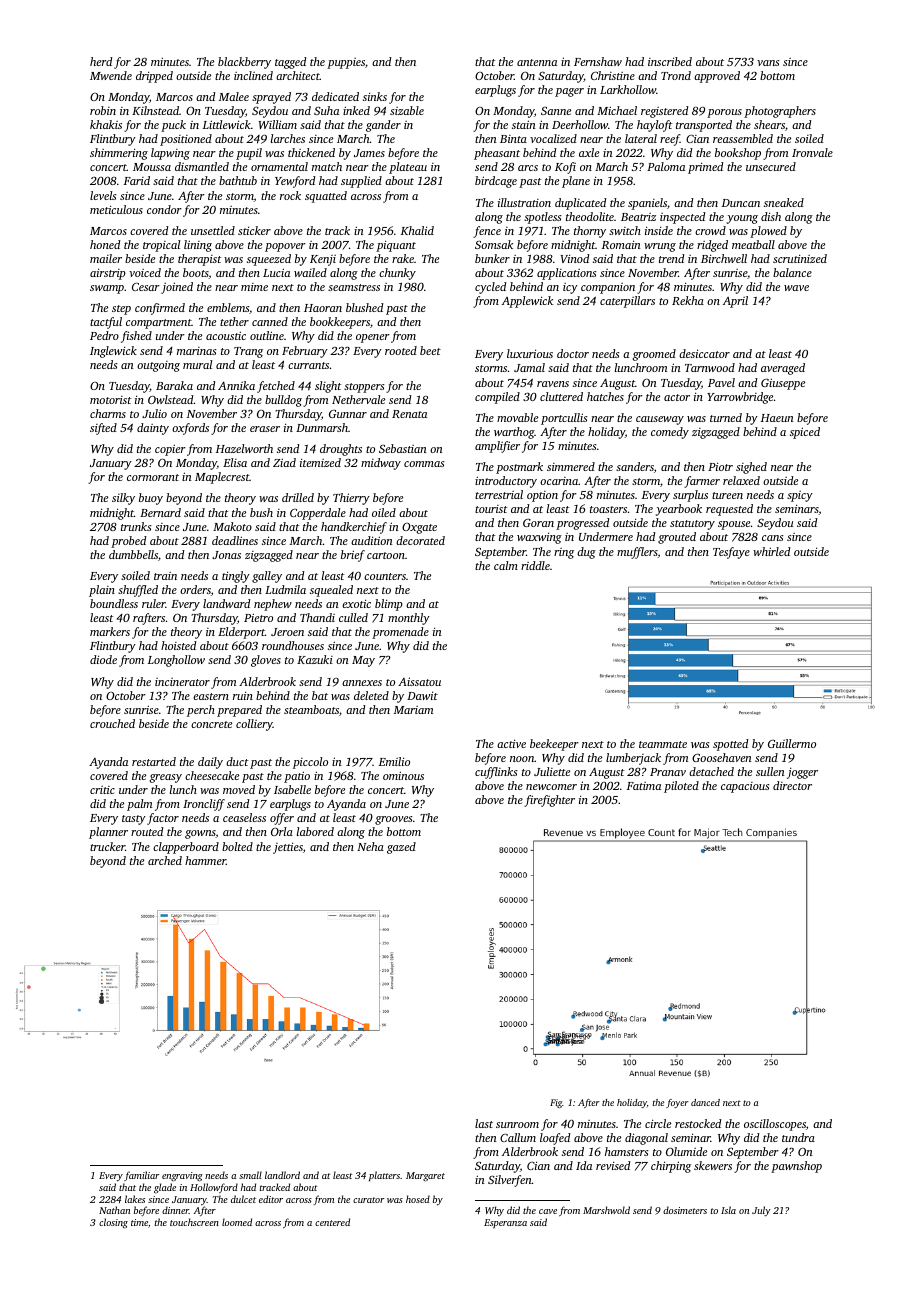 The width and height of the screenshot is (924, 1308). Describe the element at coordinates (792, 743) in the screenshot. I see `Guillermo` at that location.
